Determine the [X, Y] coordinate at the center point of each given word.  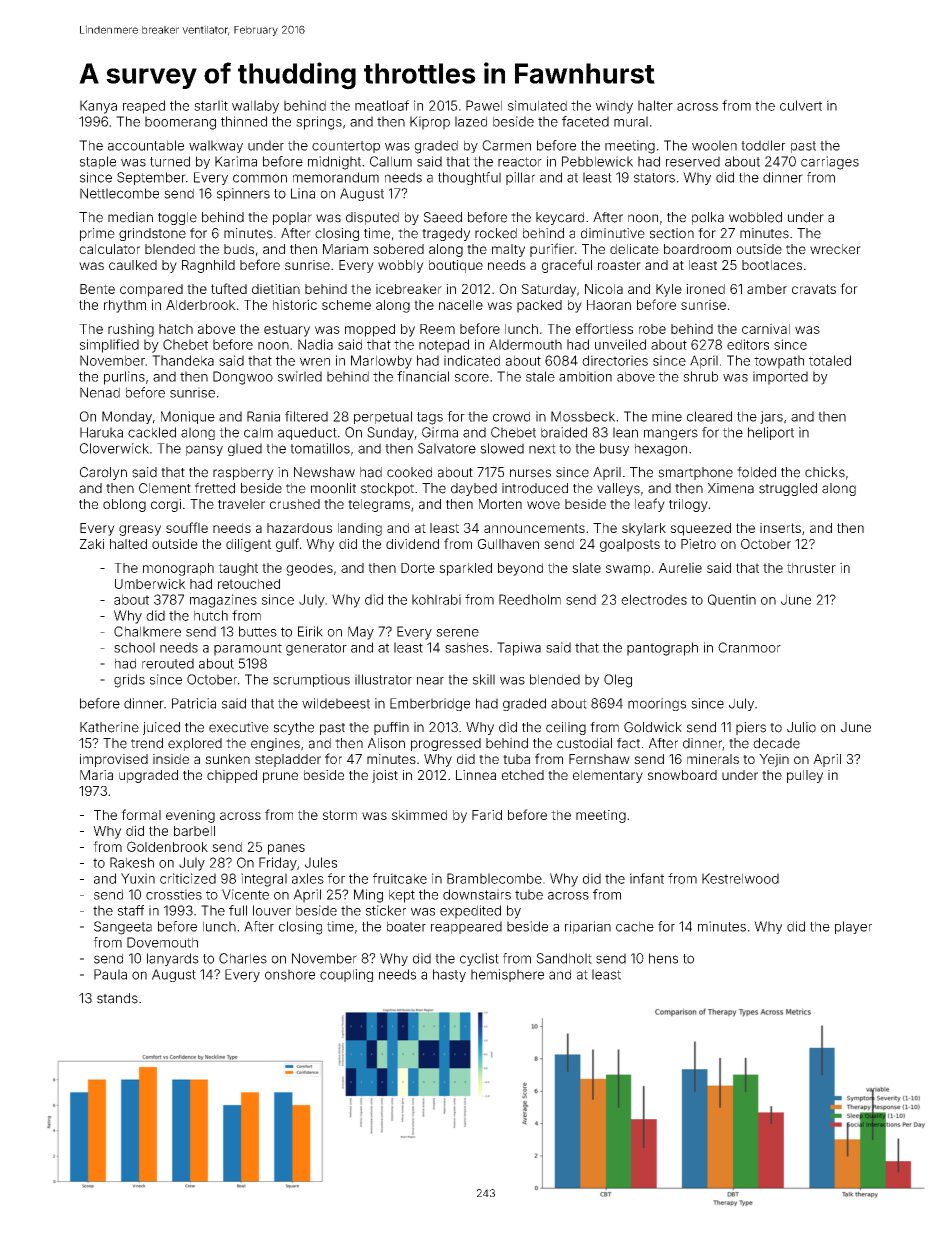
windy [614, 107]
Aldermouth [525, 344]
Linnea [476, 775]
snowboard [682, 775]
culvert [801, 105]
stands [117, 998]
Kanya [98, 107]
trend [147, 743]
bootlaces [772, 265]
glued [245, 449]
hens [663, 958]
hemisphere [507, 975]
